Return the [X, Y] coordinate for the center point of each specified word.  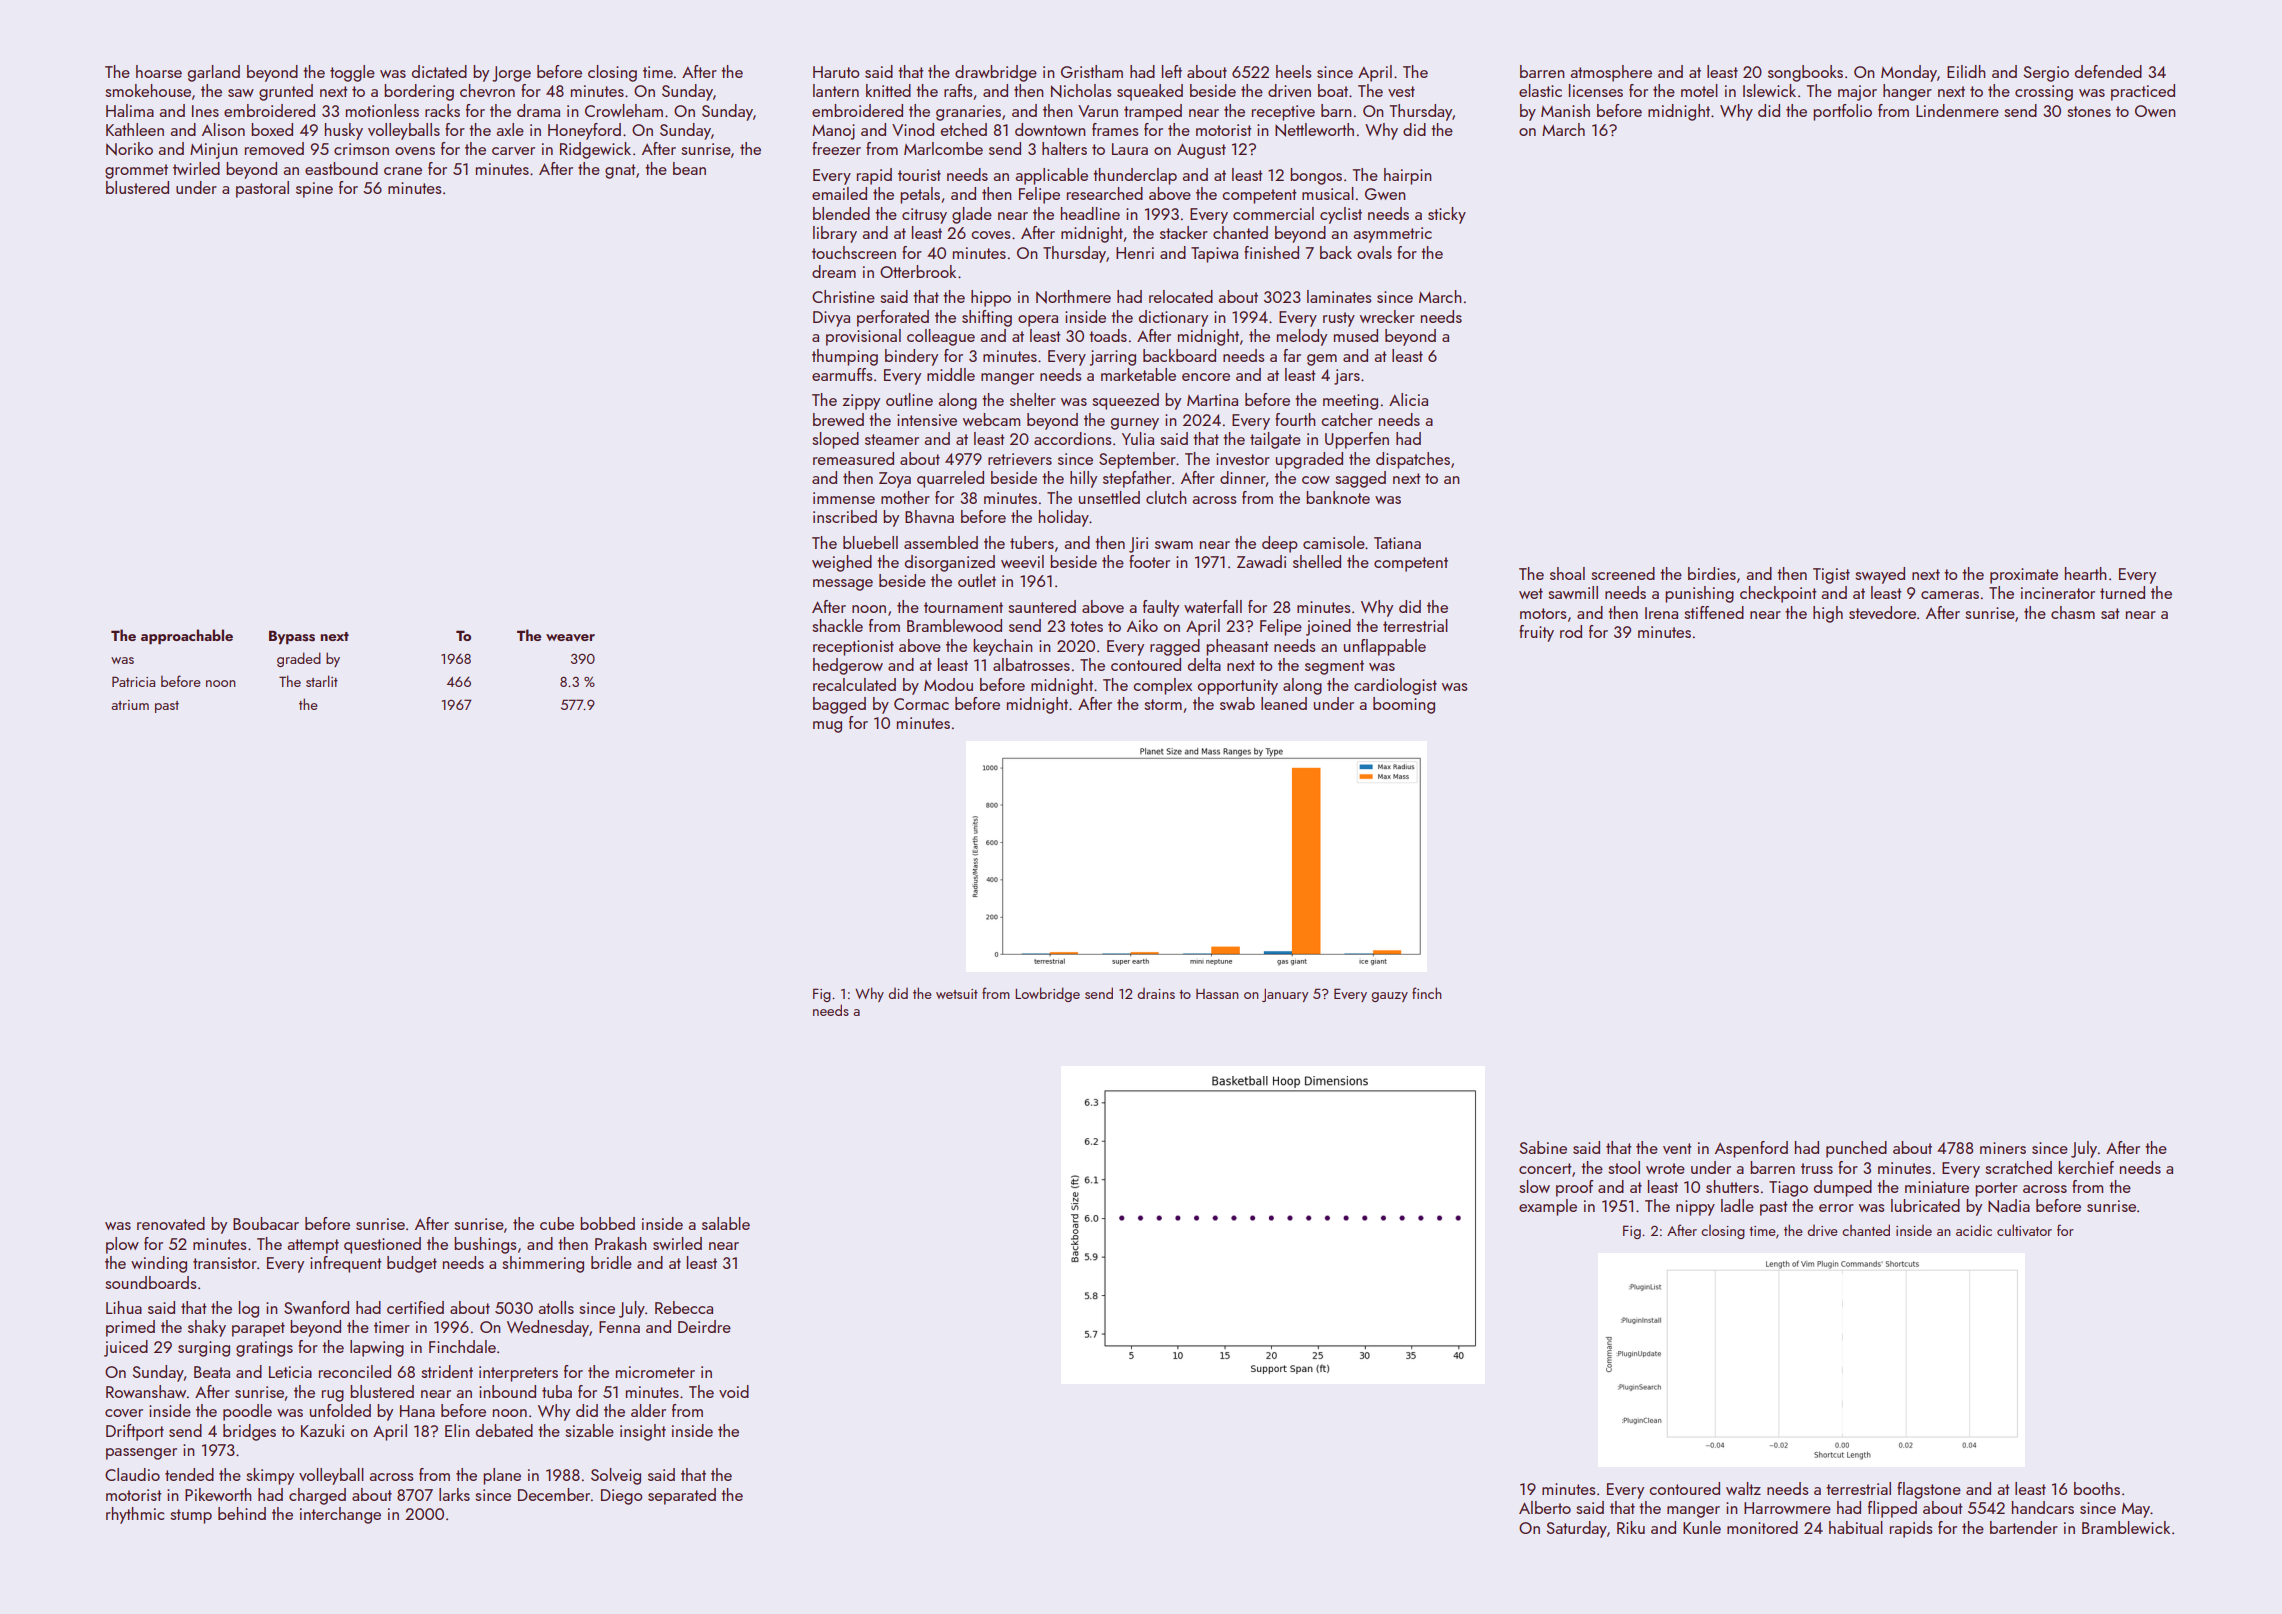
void [734, 1391]
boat [1333, 90]
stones [2089, 111]
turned [2122, 592]
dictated [439, 71]
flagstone [1929, 1490]
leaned [1284, 703]
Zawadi [1261, 561]
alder [648, 1410]
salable [726, 1223]
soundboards [150, 1282]
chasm [2073, 612]
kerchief [2086, 1167]
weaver [570, 637]
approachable [187, 636]
